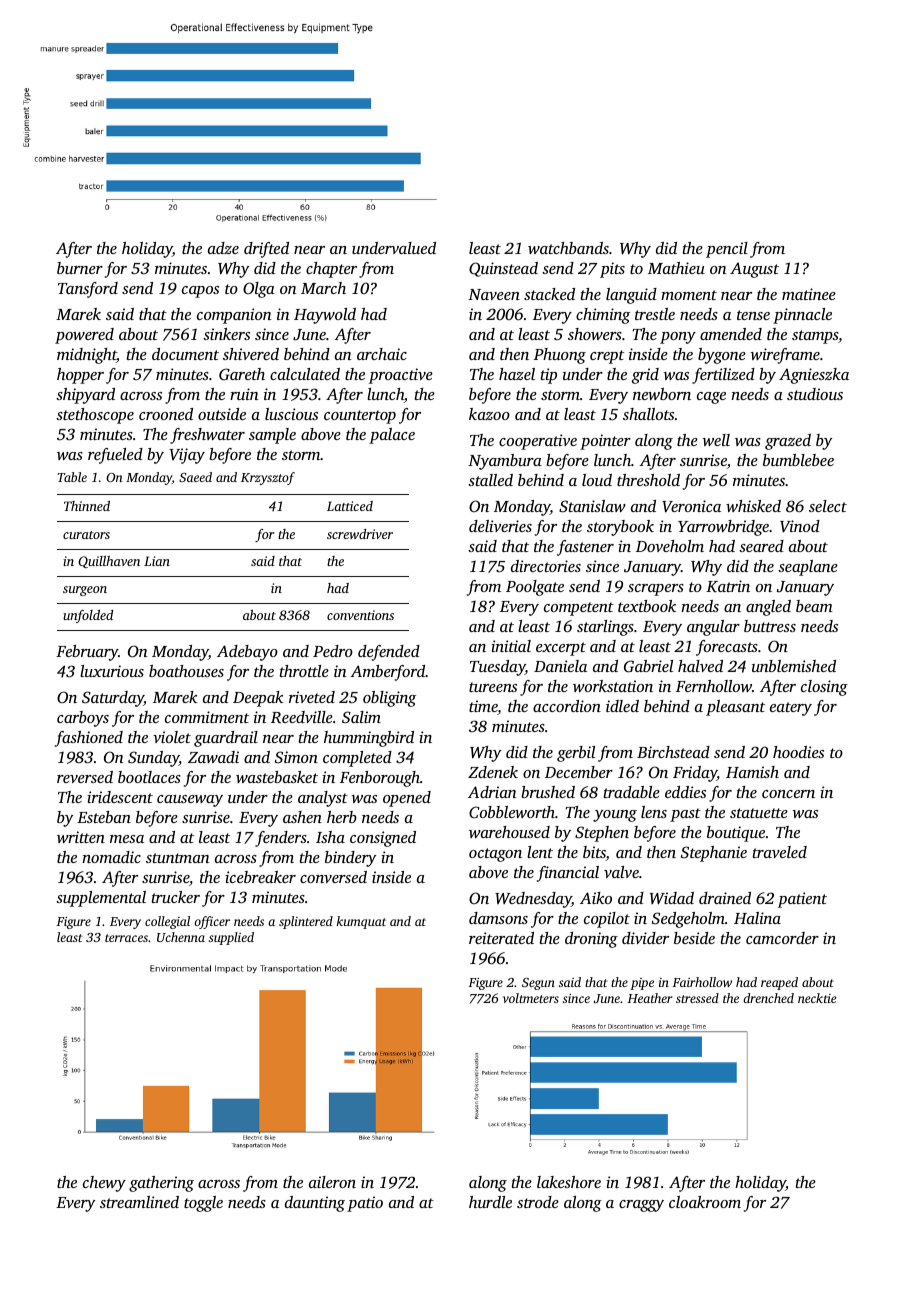 Image resolution: width=908 pixels, height=1316 pixels. I want to click on Krzysztof, so click(268, 478).
